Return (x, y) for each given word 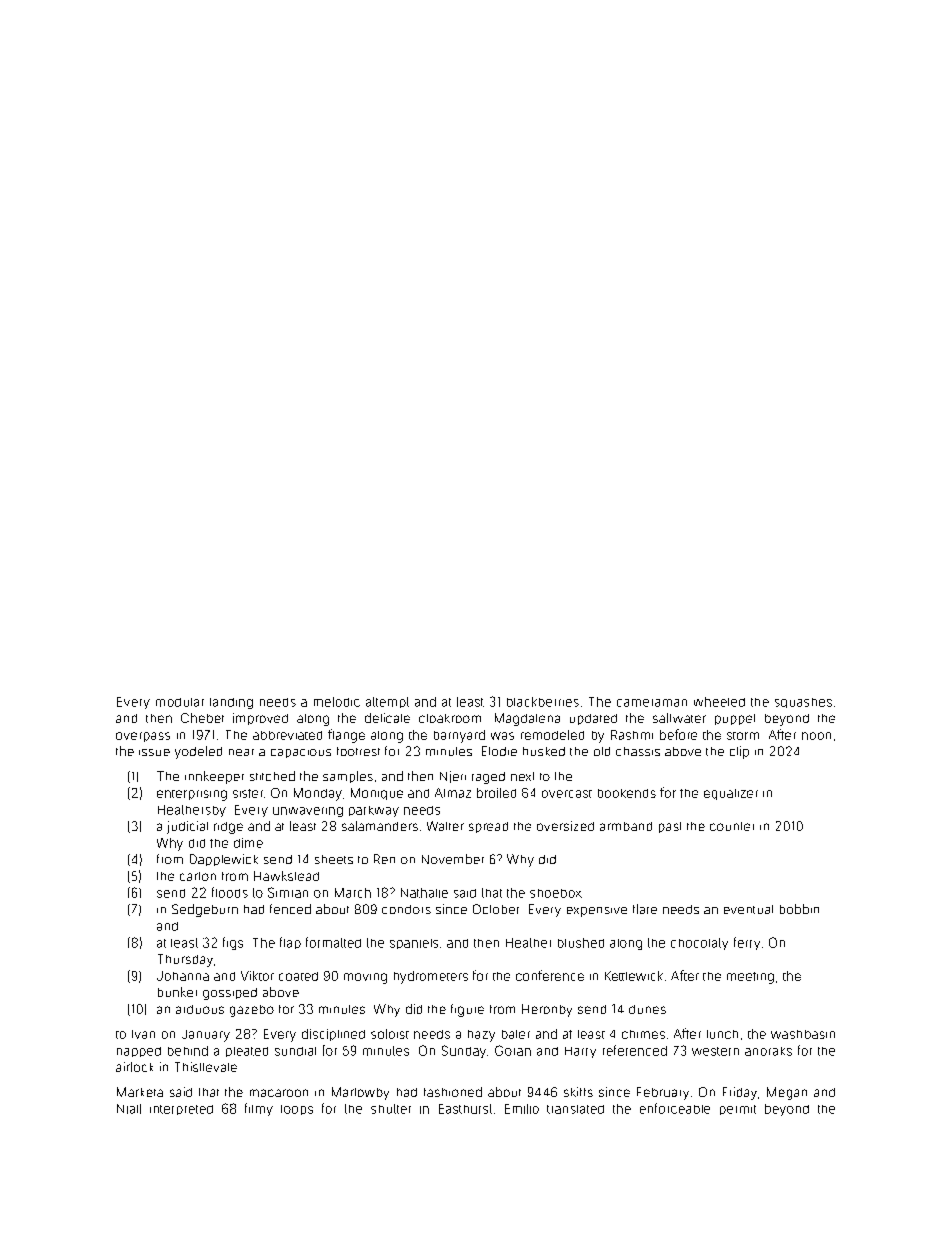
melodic (337, 702)
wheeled (719, 702)
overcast (567, 794)
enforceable (675, 1108)
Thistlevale (206, 1067)
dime (248, 843)
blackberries (543, 702)
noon (816, 736)
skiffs (578, 1092)
